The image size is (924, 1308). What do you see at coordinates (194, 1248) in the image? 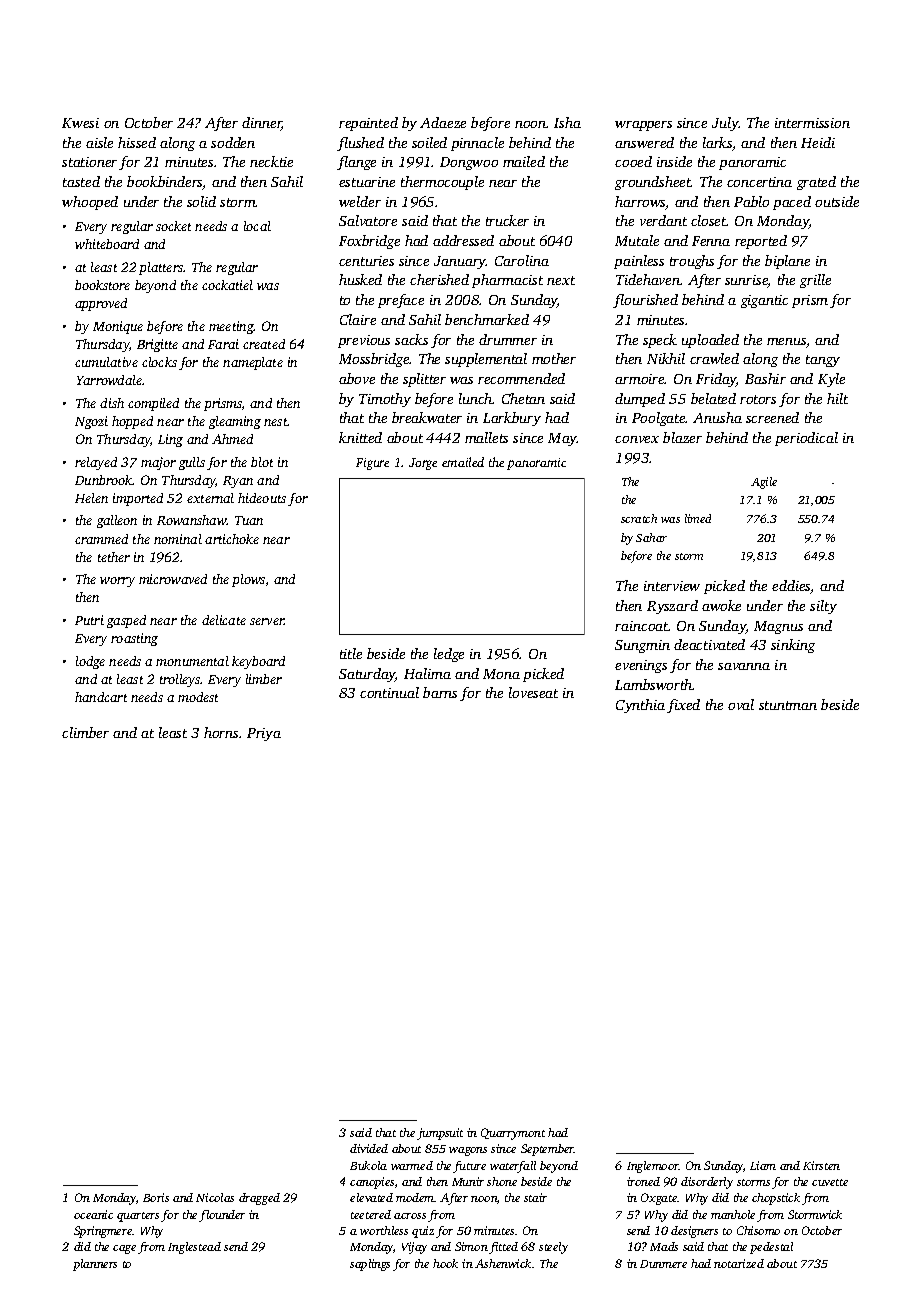
I see `Inglestead` at bounding box center [194, 1248].
